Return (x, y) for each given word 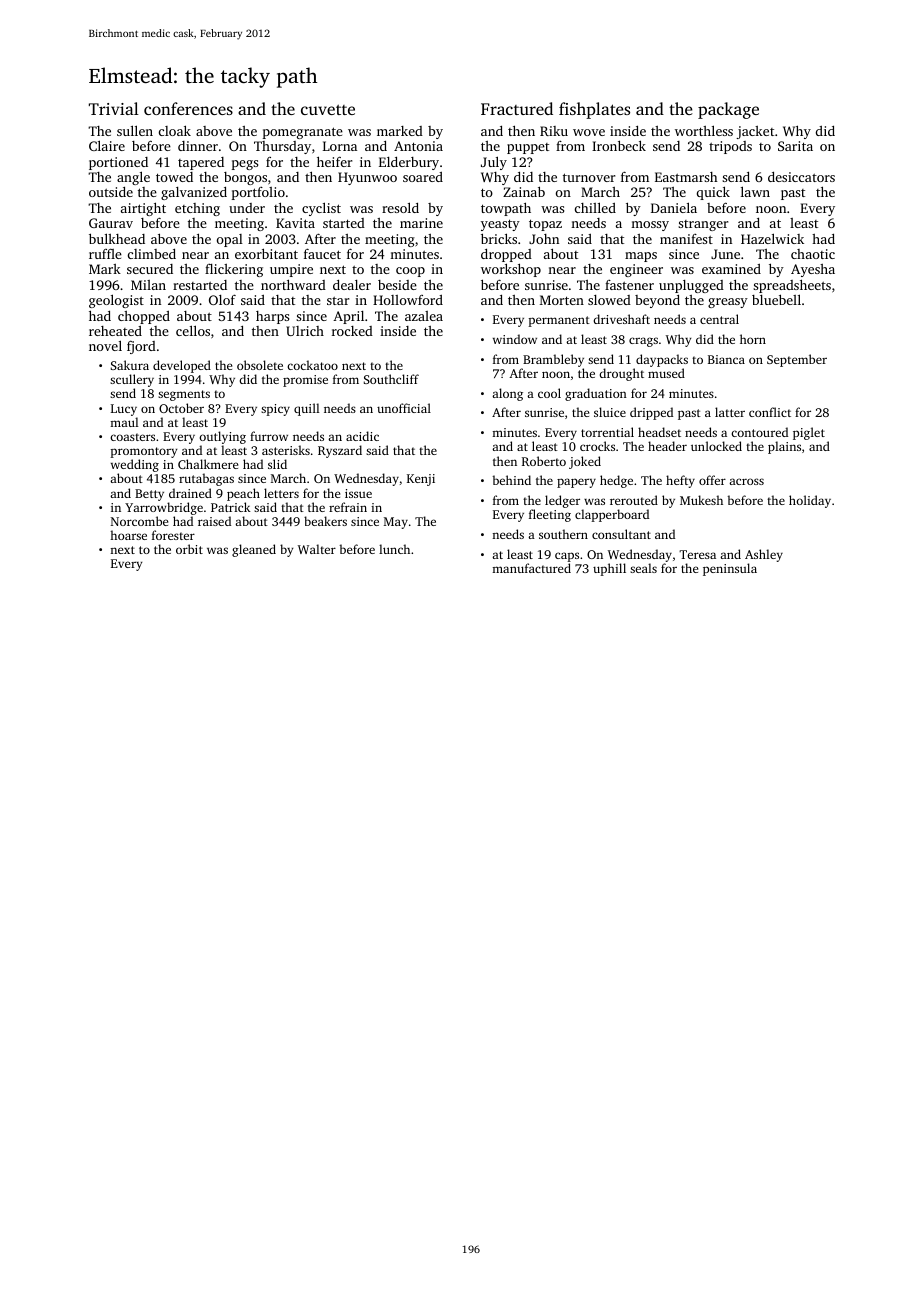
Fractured (517, 108)
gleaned (254, 550)
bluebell (776, 299)
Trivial (114, 108)
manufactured (531, 568)
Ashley (764, 555)
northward (293, 284)
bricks (499, 238)
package (728, 110)
